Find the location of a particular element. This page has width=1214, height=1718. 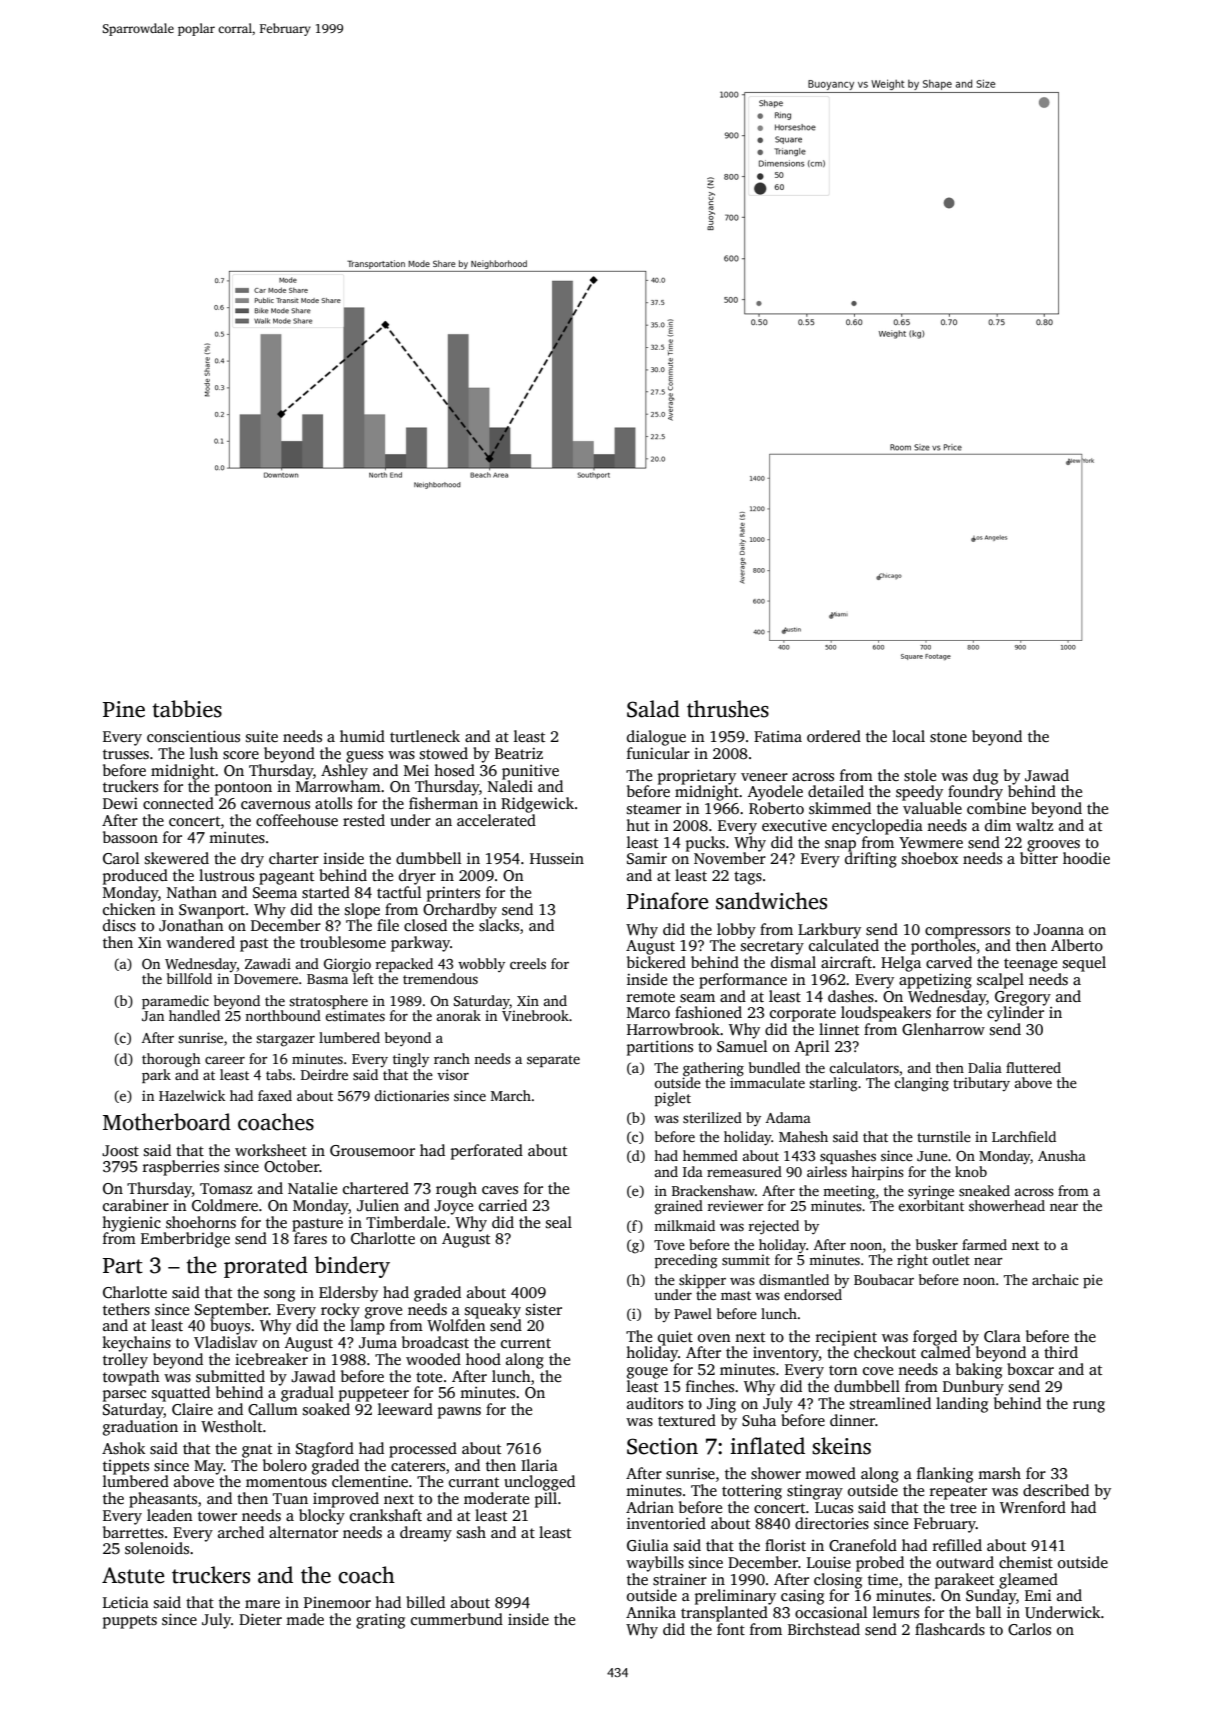

Section is located at coordinates (662, 1446).
